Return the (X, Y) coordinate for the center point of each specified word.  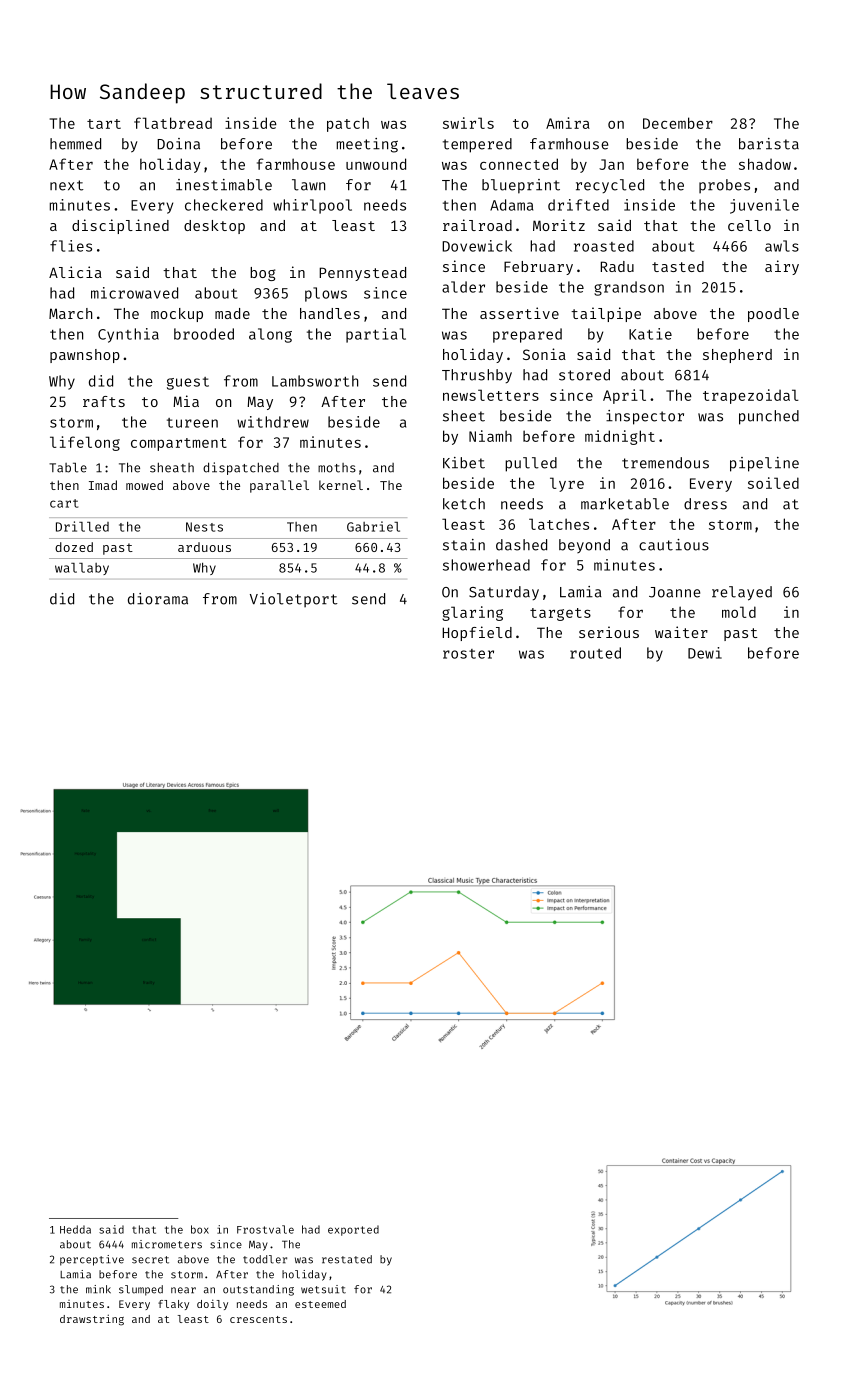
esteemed (320, 1304)
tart (104, 124)
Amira (568, 123)
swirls (468, 123)
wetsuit (323, 1289)
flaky (173, 1305)
